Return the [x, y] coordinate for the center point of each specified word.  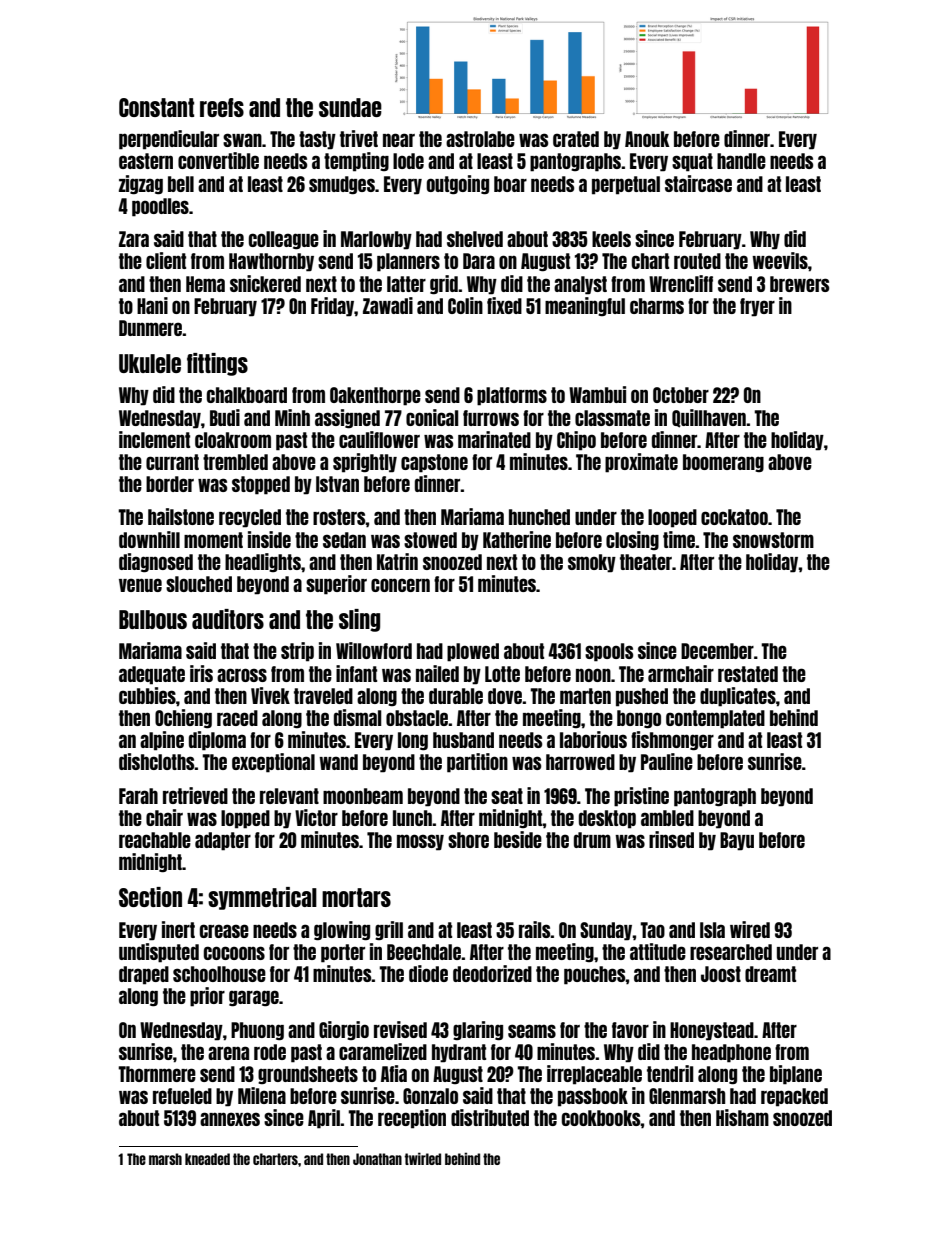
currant [172, 462]
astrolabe [480, 139]
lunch [412, 818]
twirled [423, 1158]
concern [400, 585]
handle [741, 161]
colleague [284, 240]
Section [150, 897]
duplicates [738, 697]
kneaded [207, 1159]
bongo [639, 719]
